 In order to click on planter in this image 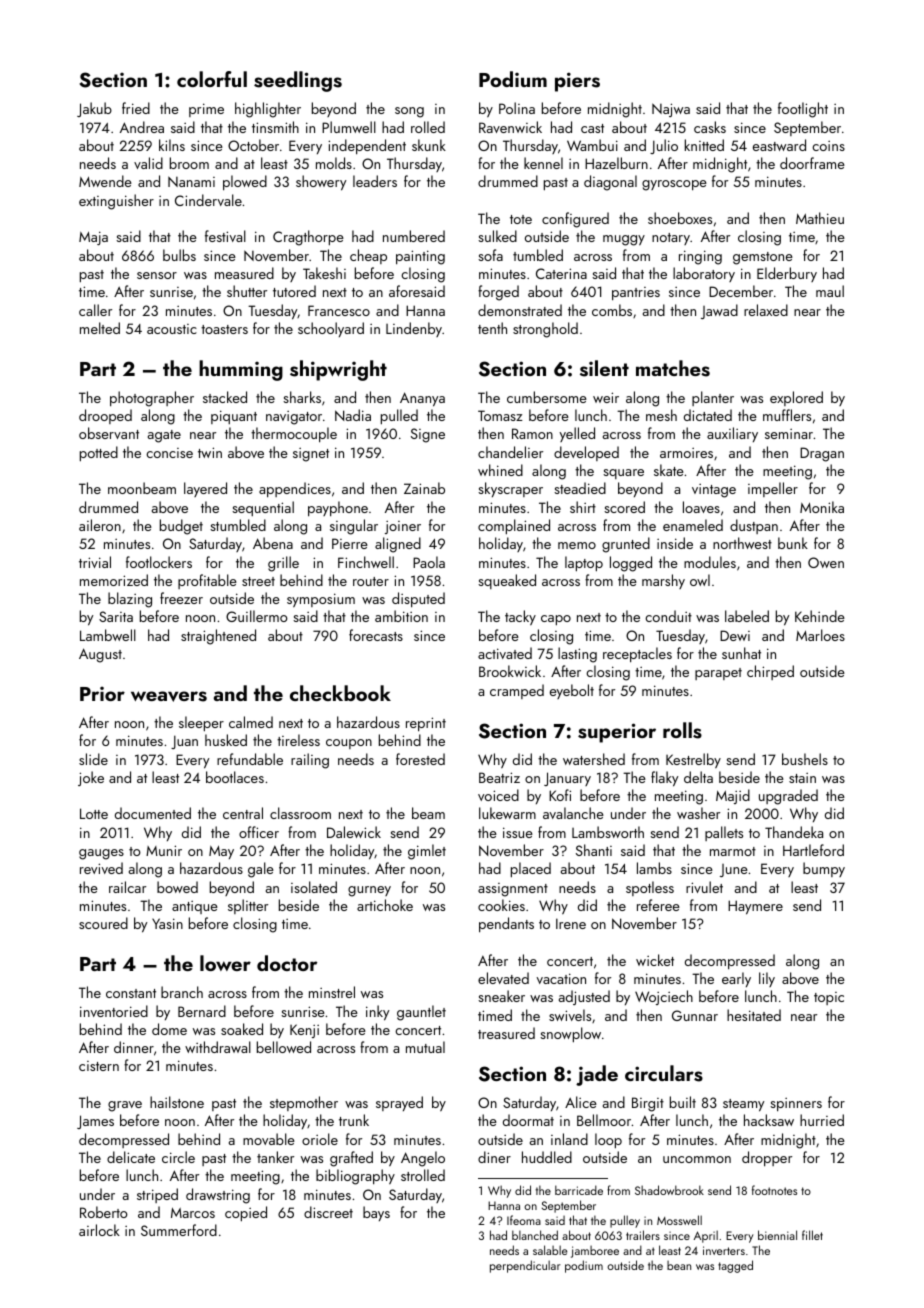, I will do `click(713, 398)`.
